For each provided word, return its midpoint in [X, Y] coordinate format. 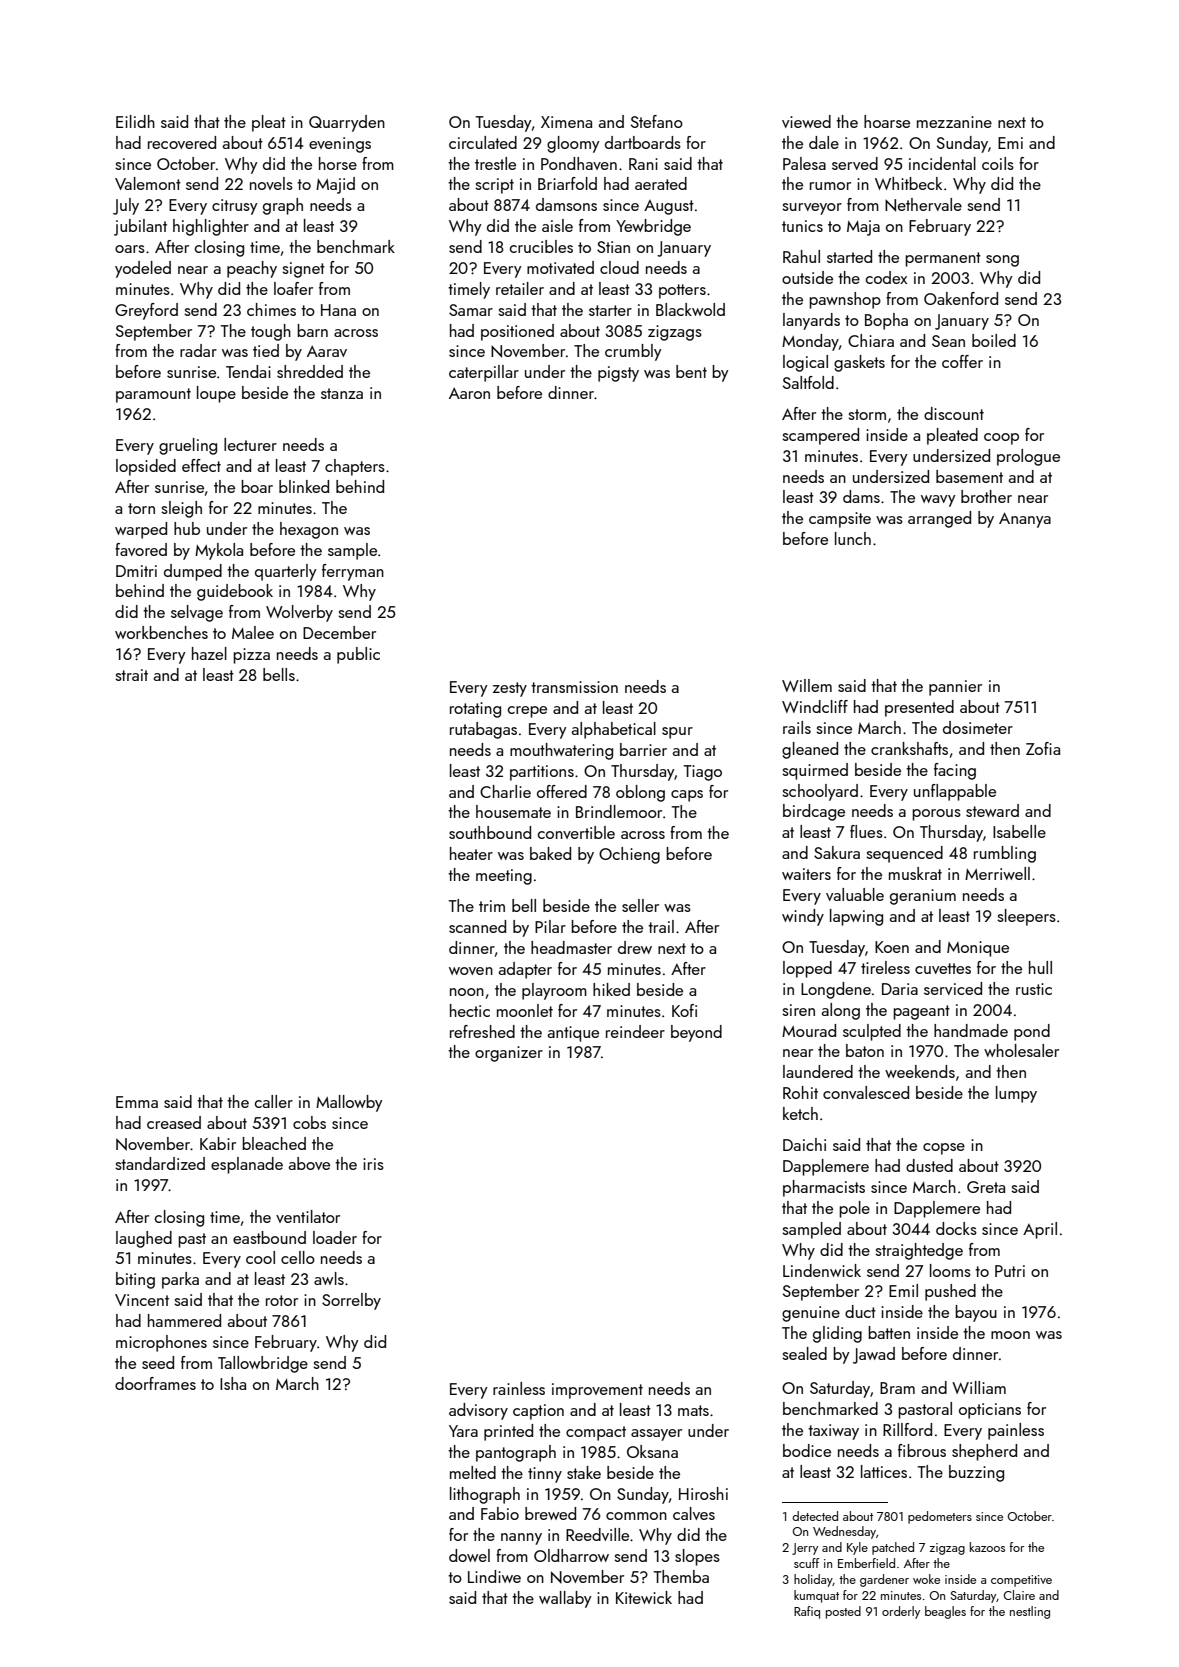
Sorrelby [351, 1301]
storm [867, 414]
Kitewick [644, 1597]
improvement [597, 1391]
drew [635, 947]
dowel [469, 1555]
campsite [840, 520]
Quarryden [347, 123]
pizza [251, 656]
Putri [1010, 1271]
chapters [355, 467]
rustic [1034, 989]
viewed [806, 121]
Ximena [566, 122]
